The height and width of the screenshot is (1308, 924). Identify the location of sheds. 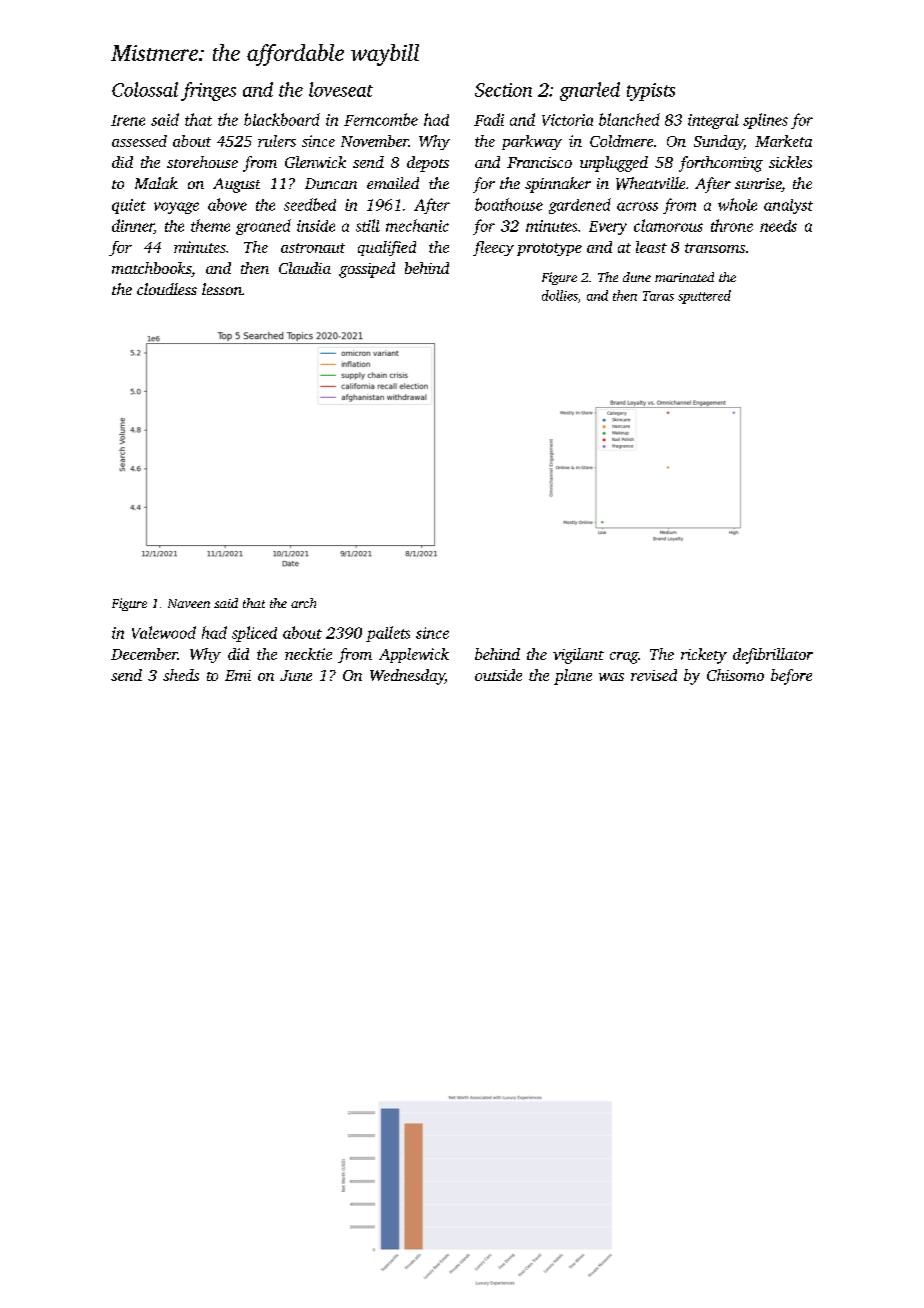
(181, 675).
